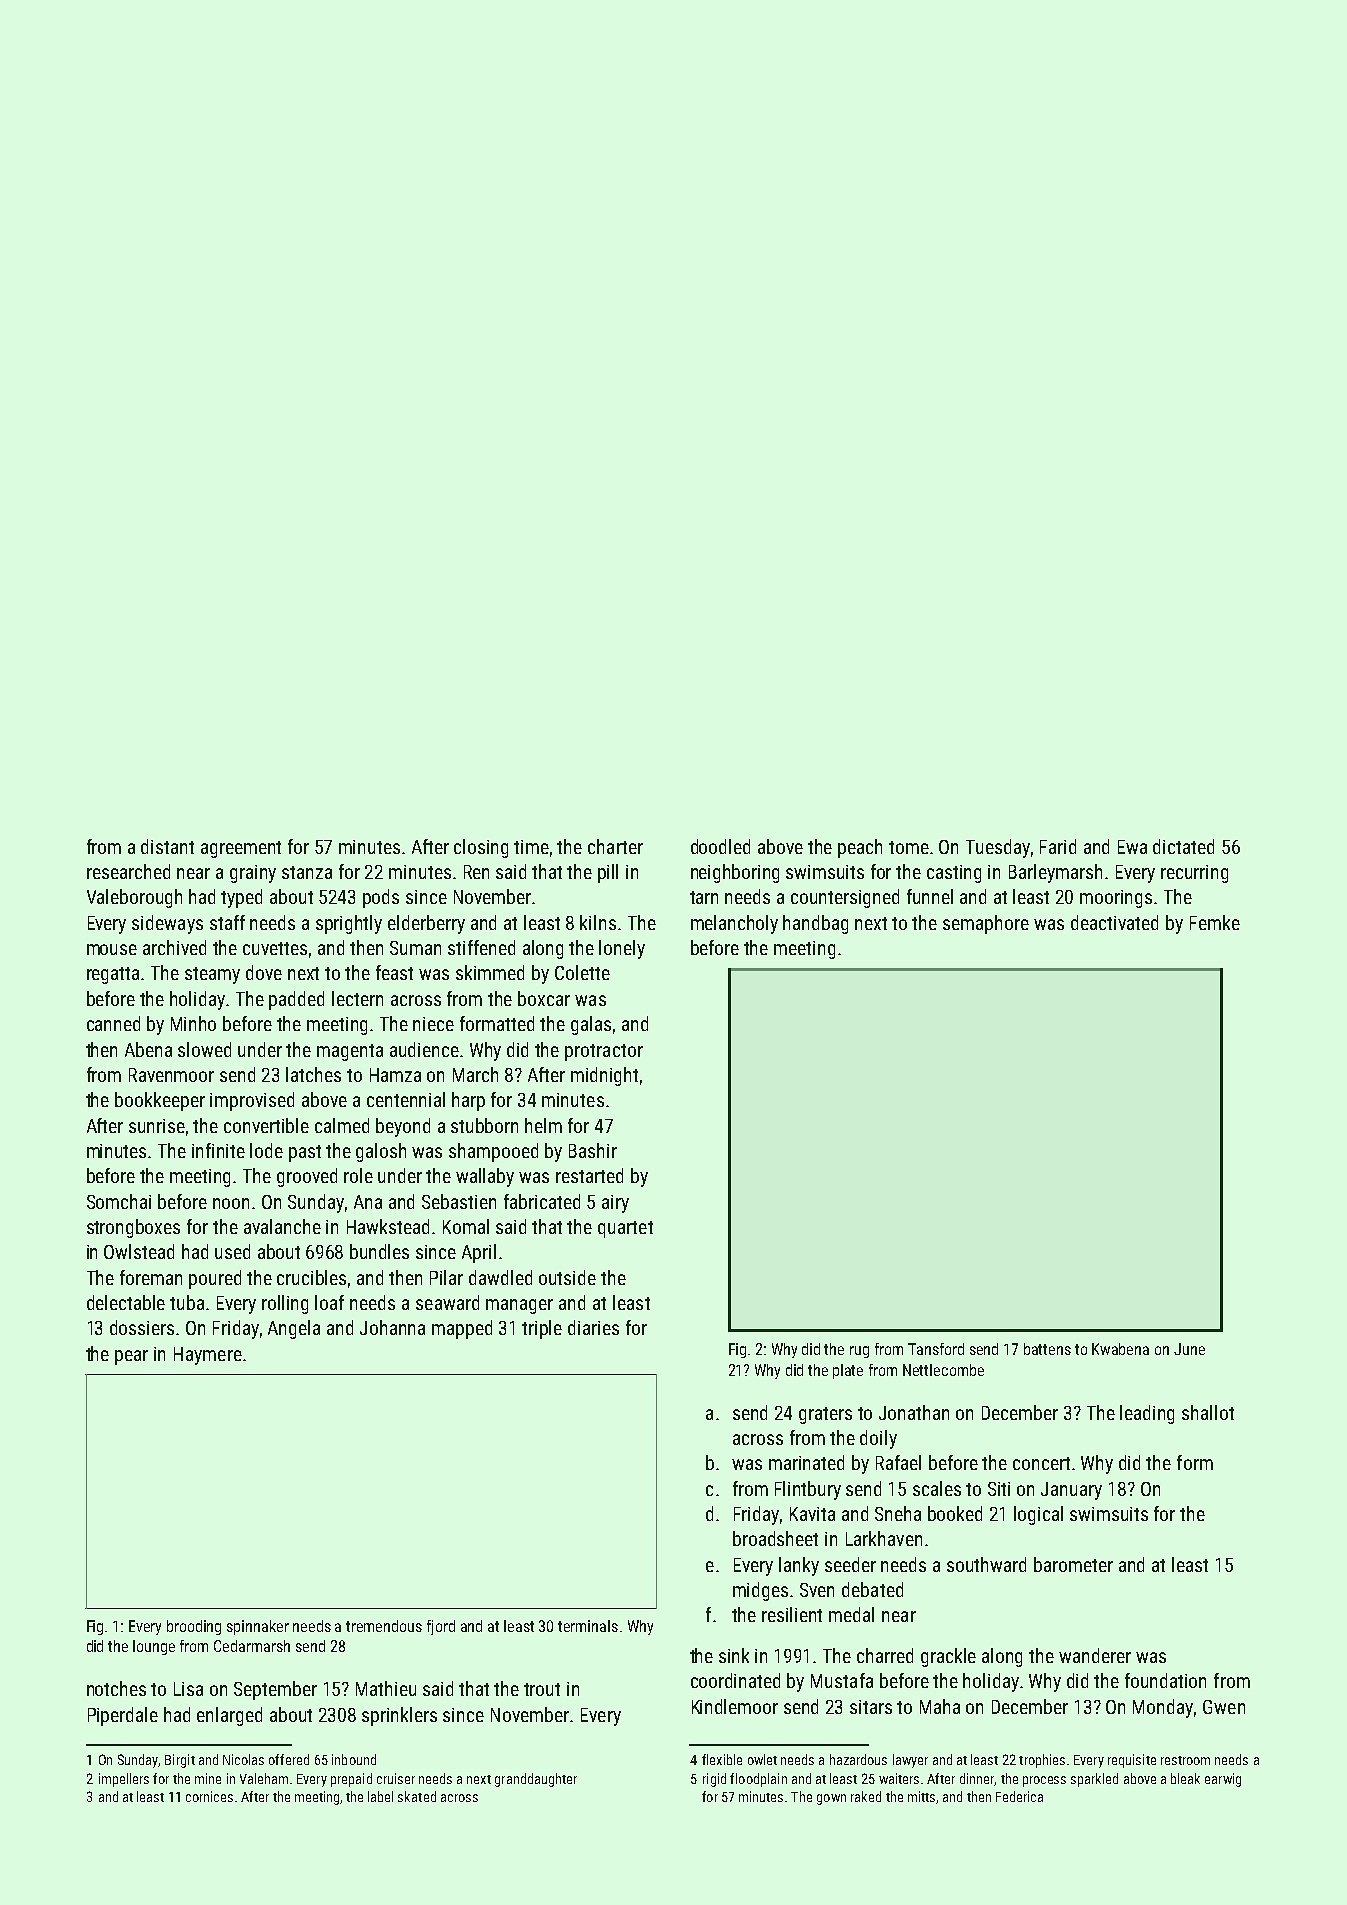 This image has width=1347, height=1905. Describe the element at coordinates (1114, 922) in the image. I see `deactivated` at that location.
